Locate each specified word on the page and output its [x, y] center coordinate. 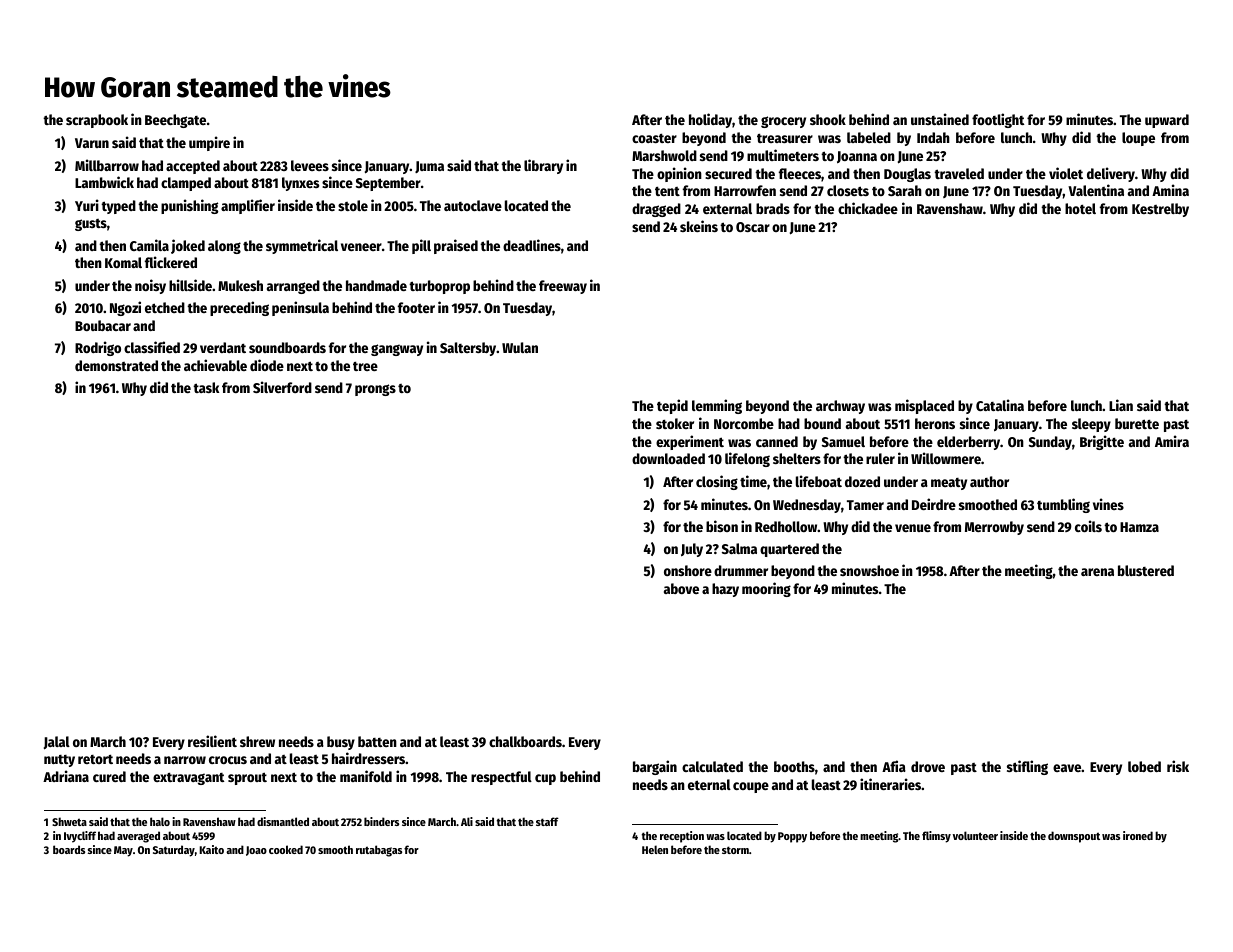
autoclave [473, 205]
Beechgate [175, 121]
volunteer [975, 835]
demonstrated [116, 365]
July [692, 550]
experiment [690, 442]
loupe [1138, 139]
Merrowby [994, 528]
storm [735, 850]
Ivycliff [80, 837]
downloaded [668, 458]
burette [1137, 423]
